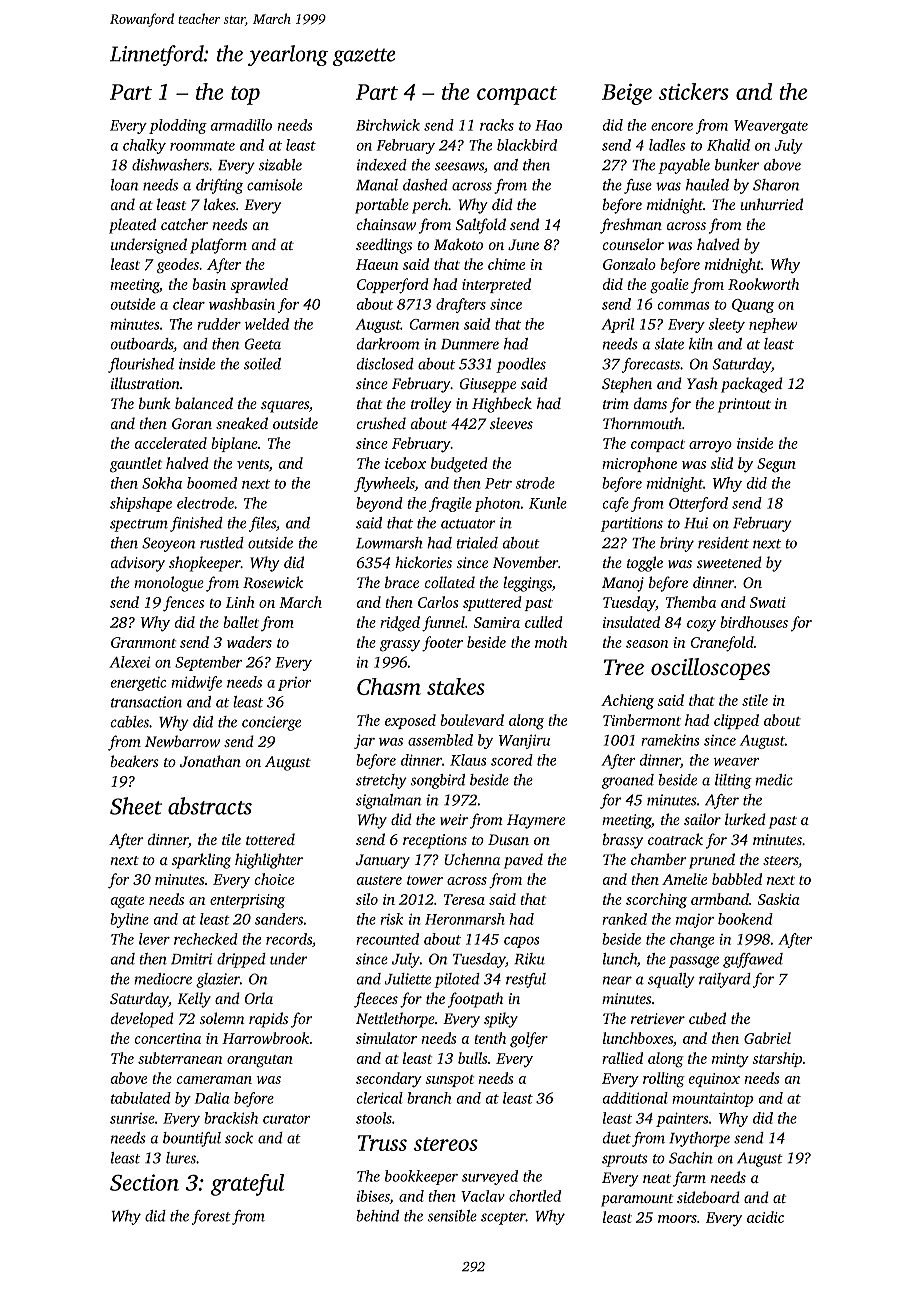 This document has height=1308, width=924. I want to click on boulevard, so click(472, 720).
